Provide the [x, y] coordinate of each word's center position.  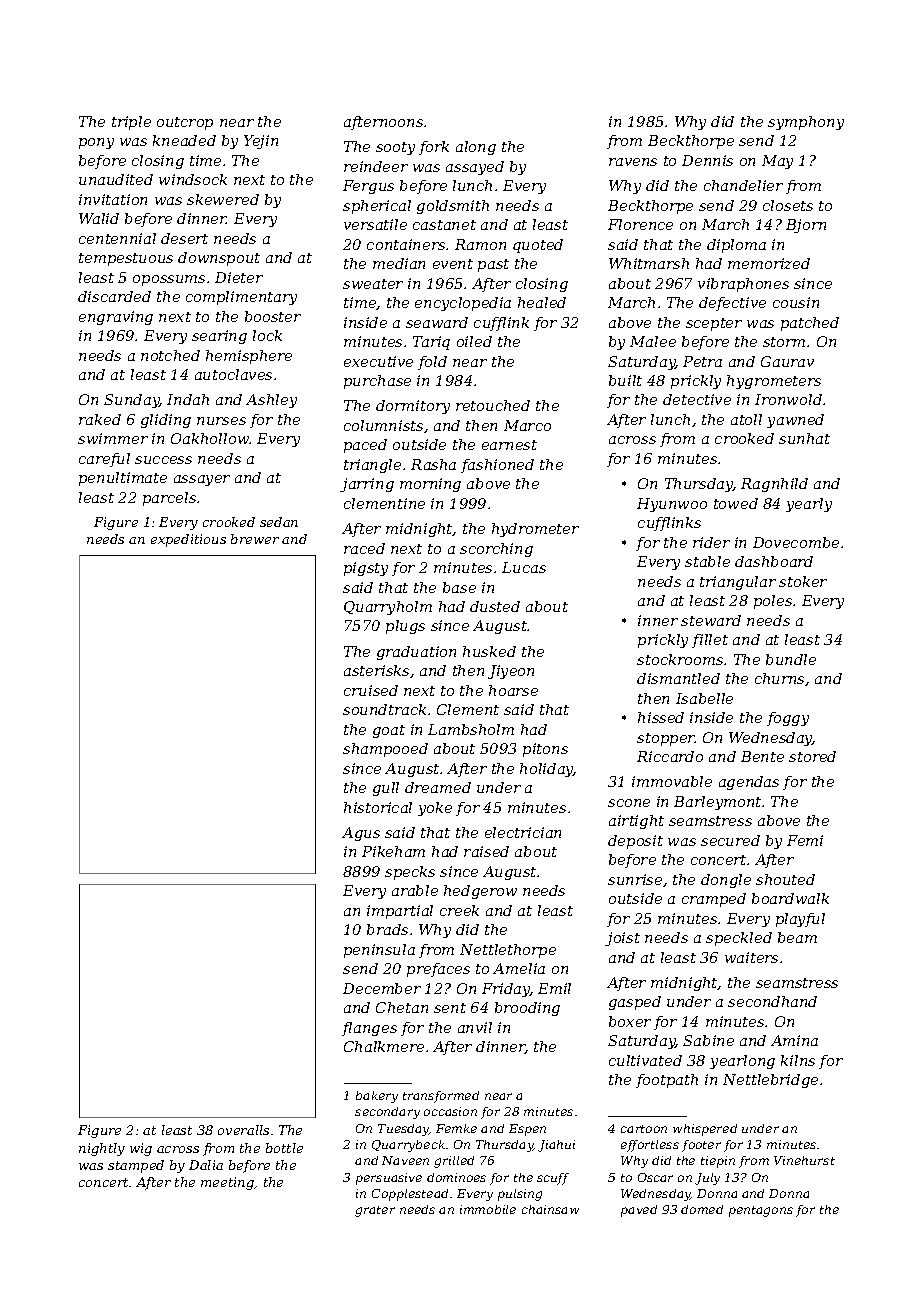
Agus [361, 834]
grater [375, 1211]
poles [773, 602]
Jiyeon [511, 672]
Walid [99, 218]
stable [707, 561]
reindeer [376, 166]
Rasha [433, 464]
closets [788, 205]
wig [141, 1149]
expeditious [188, 540]
